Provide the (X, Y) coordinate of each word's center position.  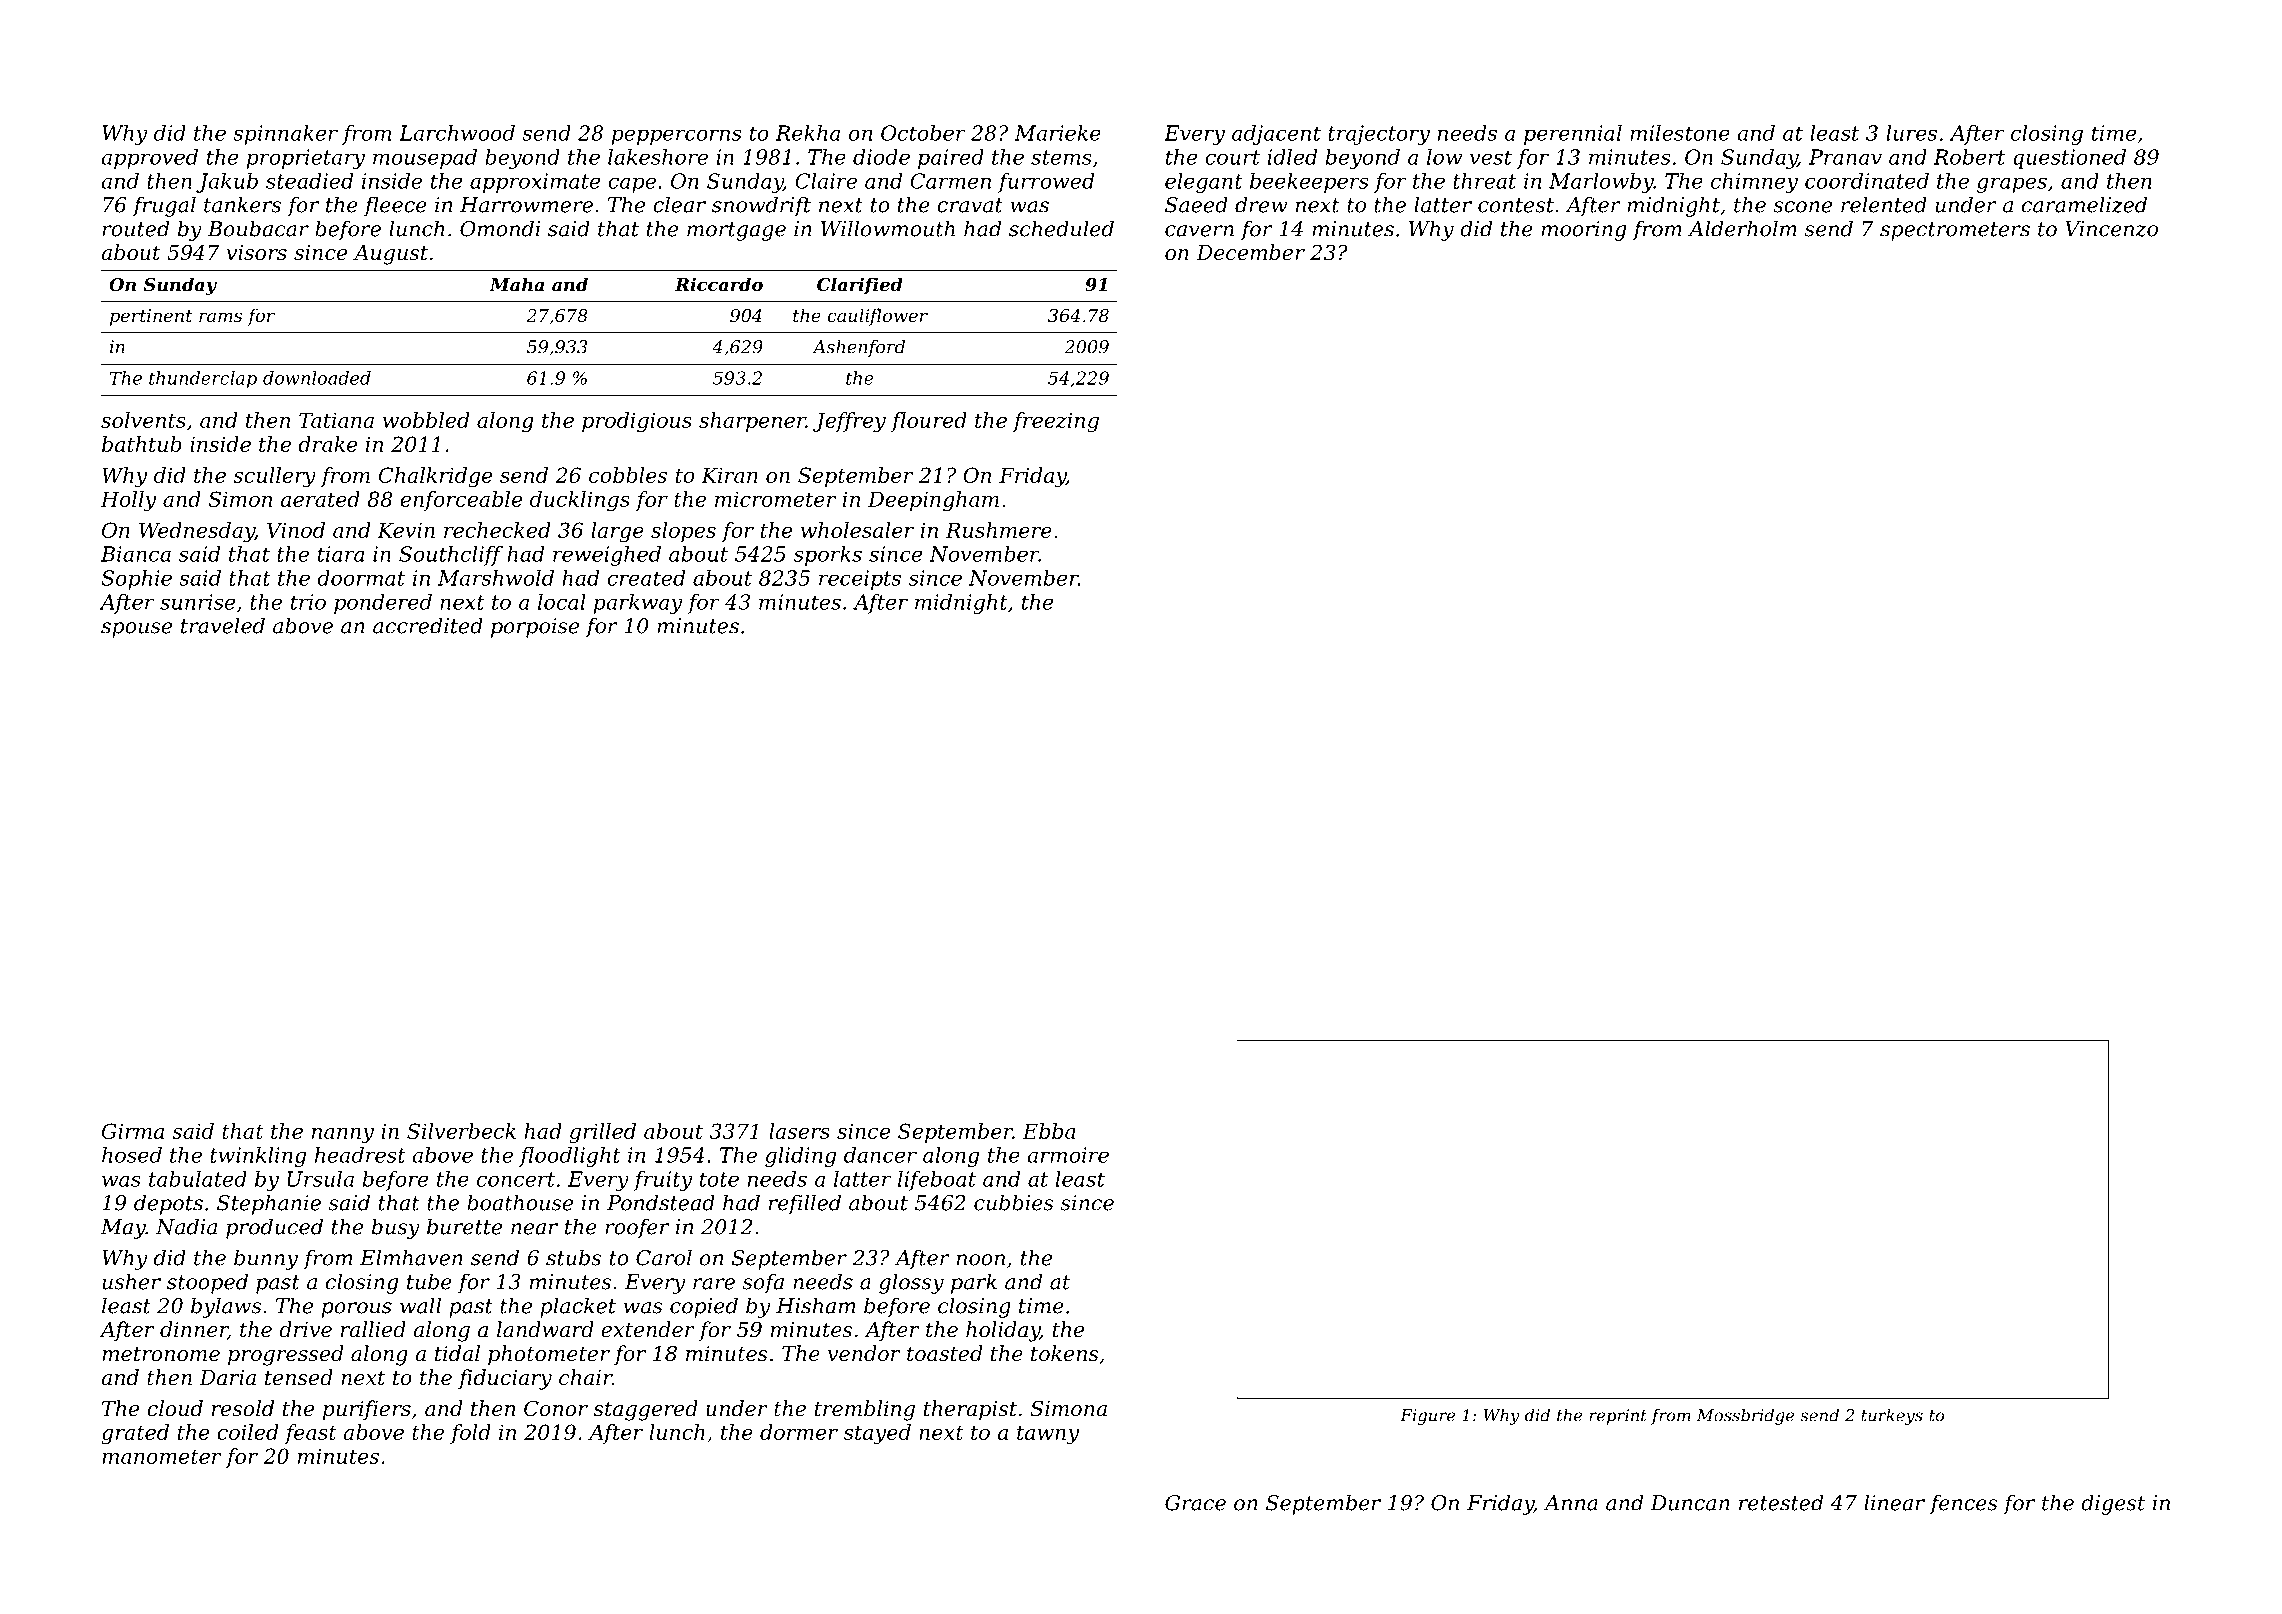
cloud (175, 1408)
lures (1911, 133)
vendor (864, 1353)
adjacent (1276, 135)
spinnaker (285, 135)
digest (2113, 1504)
